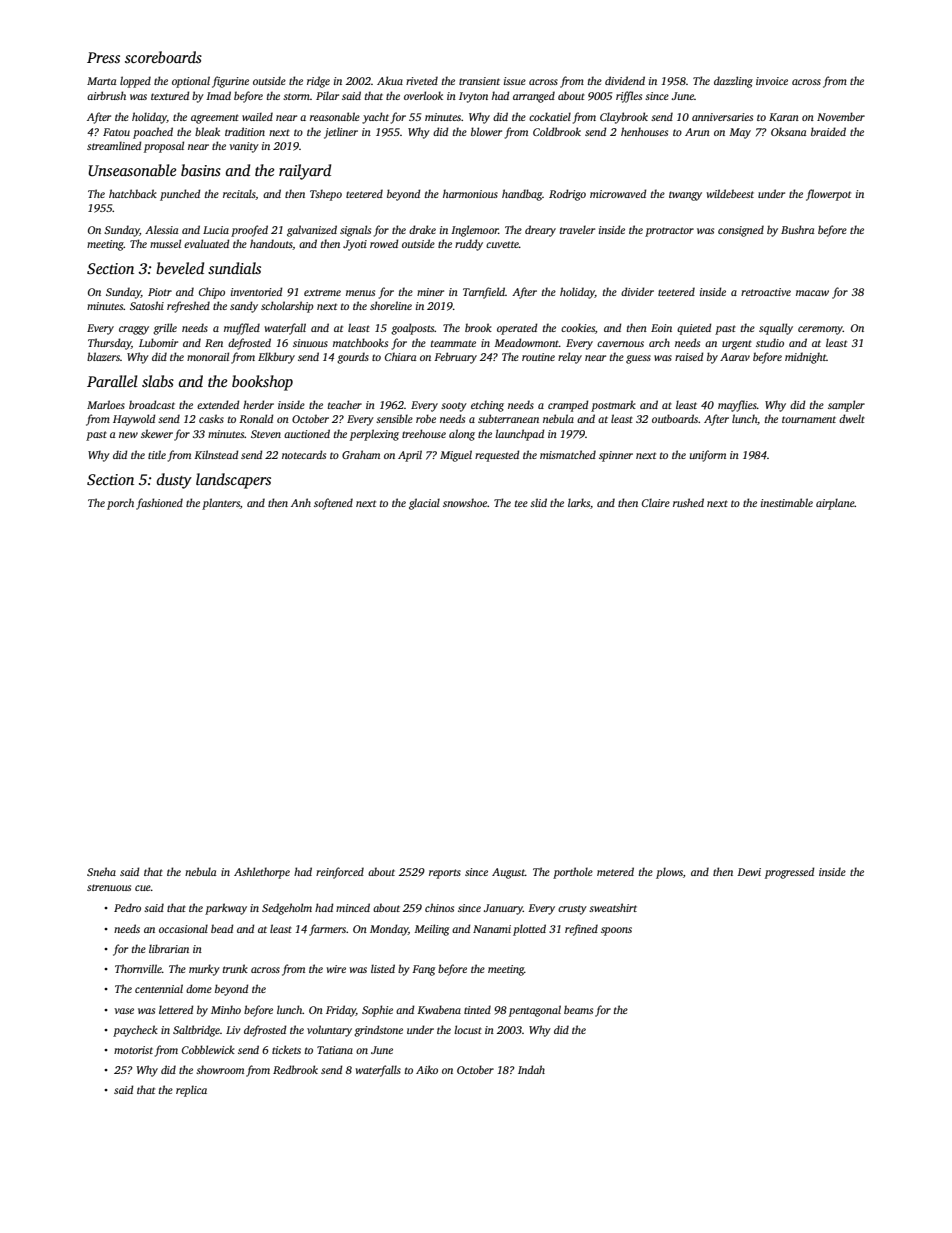  I want to click on dusty, so click(174, 481).
